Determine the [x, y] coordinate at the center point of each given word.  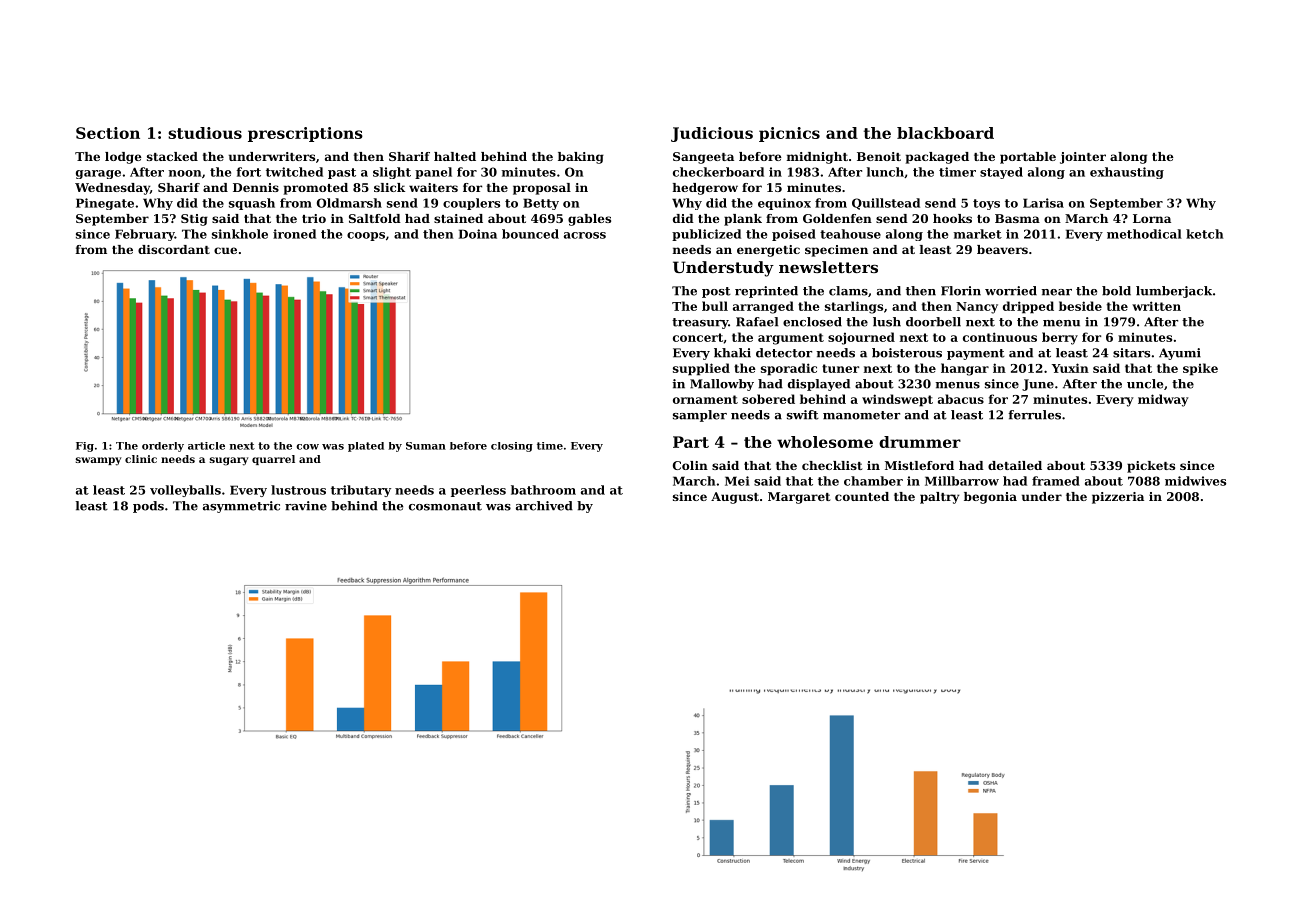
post [716, 292]
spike [1200, 369]
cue [225, 250]
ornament [705, 399]
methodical [1144, 234]
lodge [123, 158]
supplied [701, 369]
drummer [920, 442]
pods [148, 507]
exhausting [1127, 173]
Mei [737, 481]
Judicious [712, 134]
